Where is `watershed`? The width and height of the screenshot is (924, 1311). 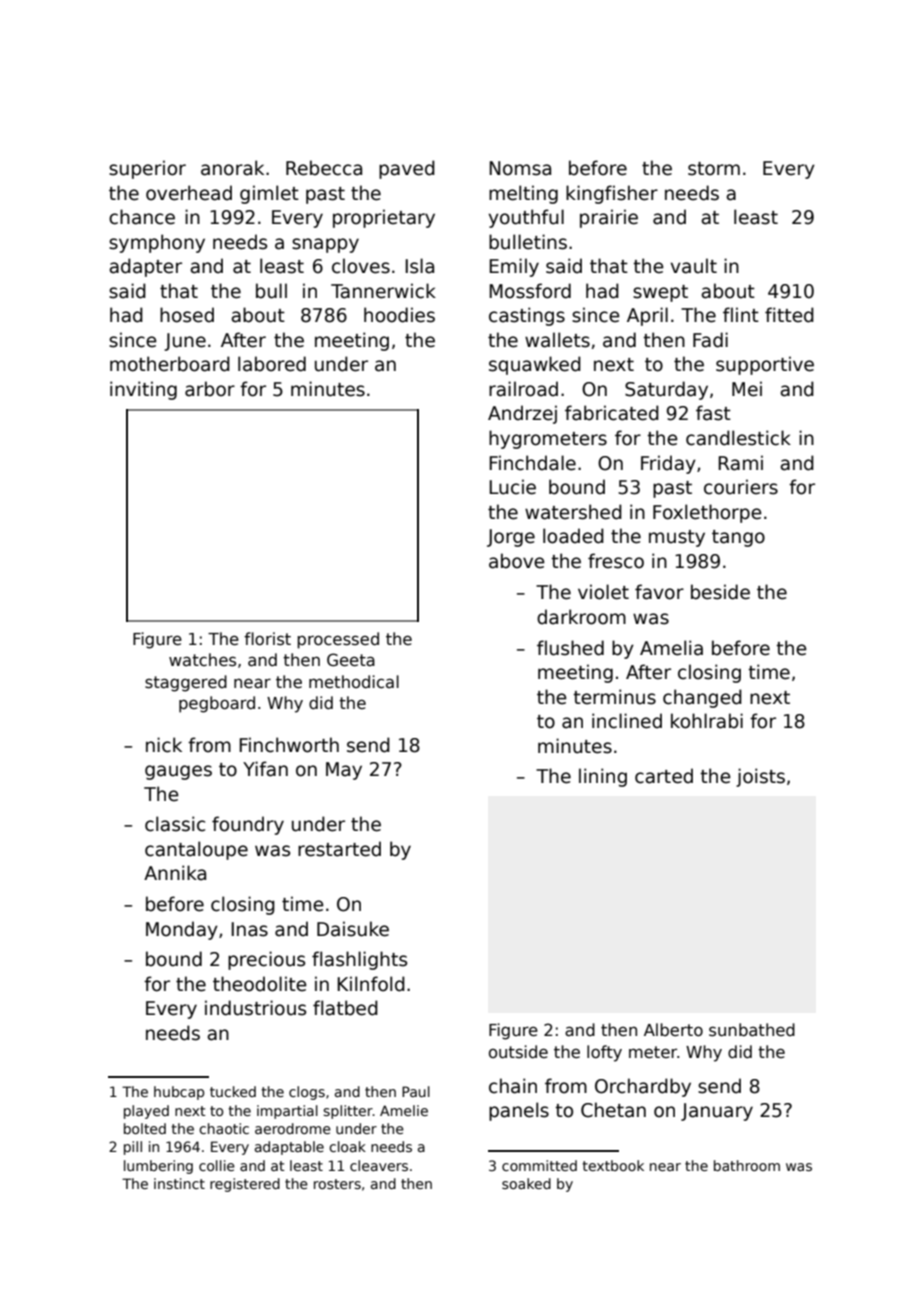
watershed is located at coordinates (573, 512).
